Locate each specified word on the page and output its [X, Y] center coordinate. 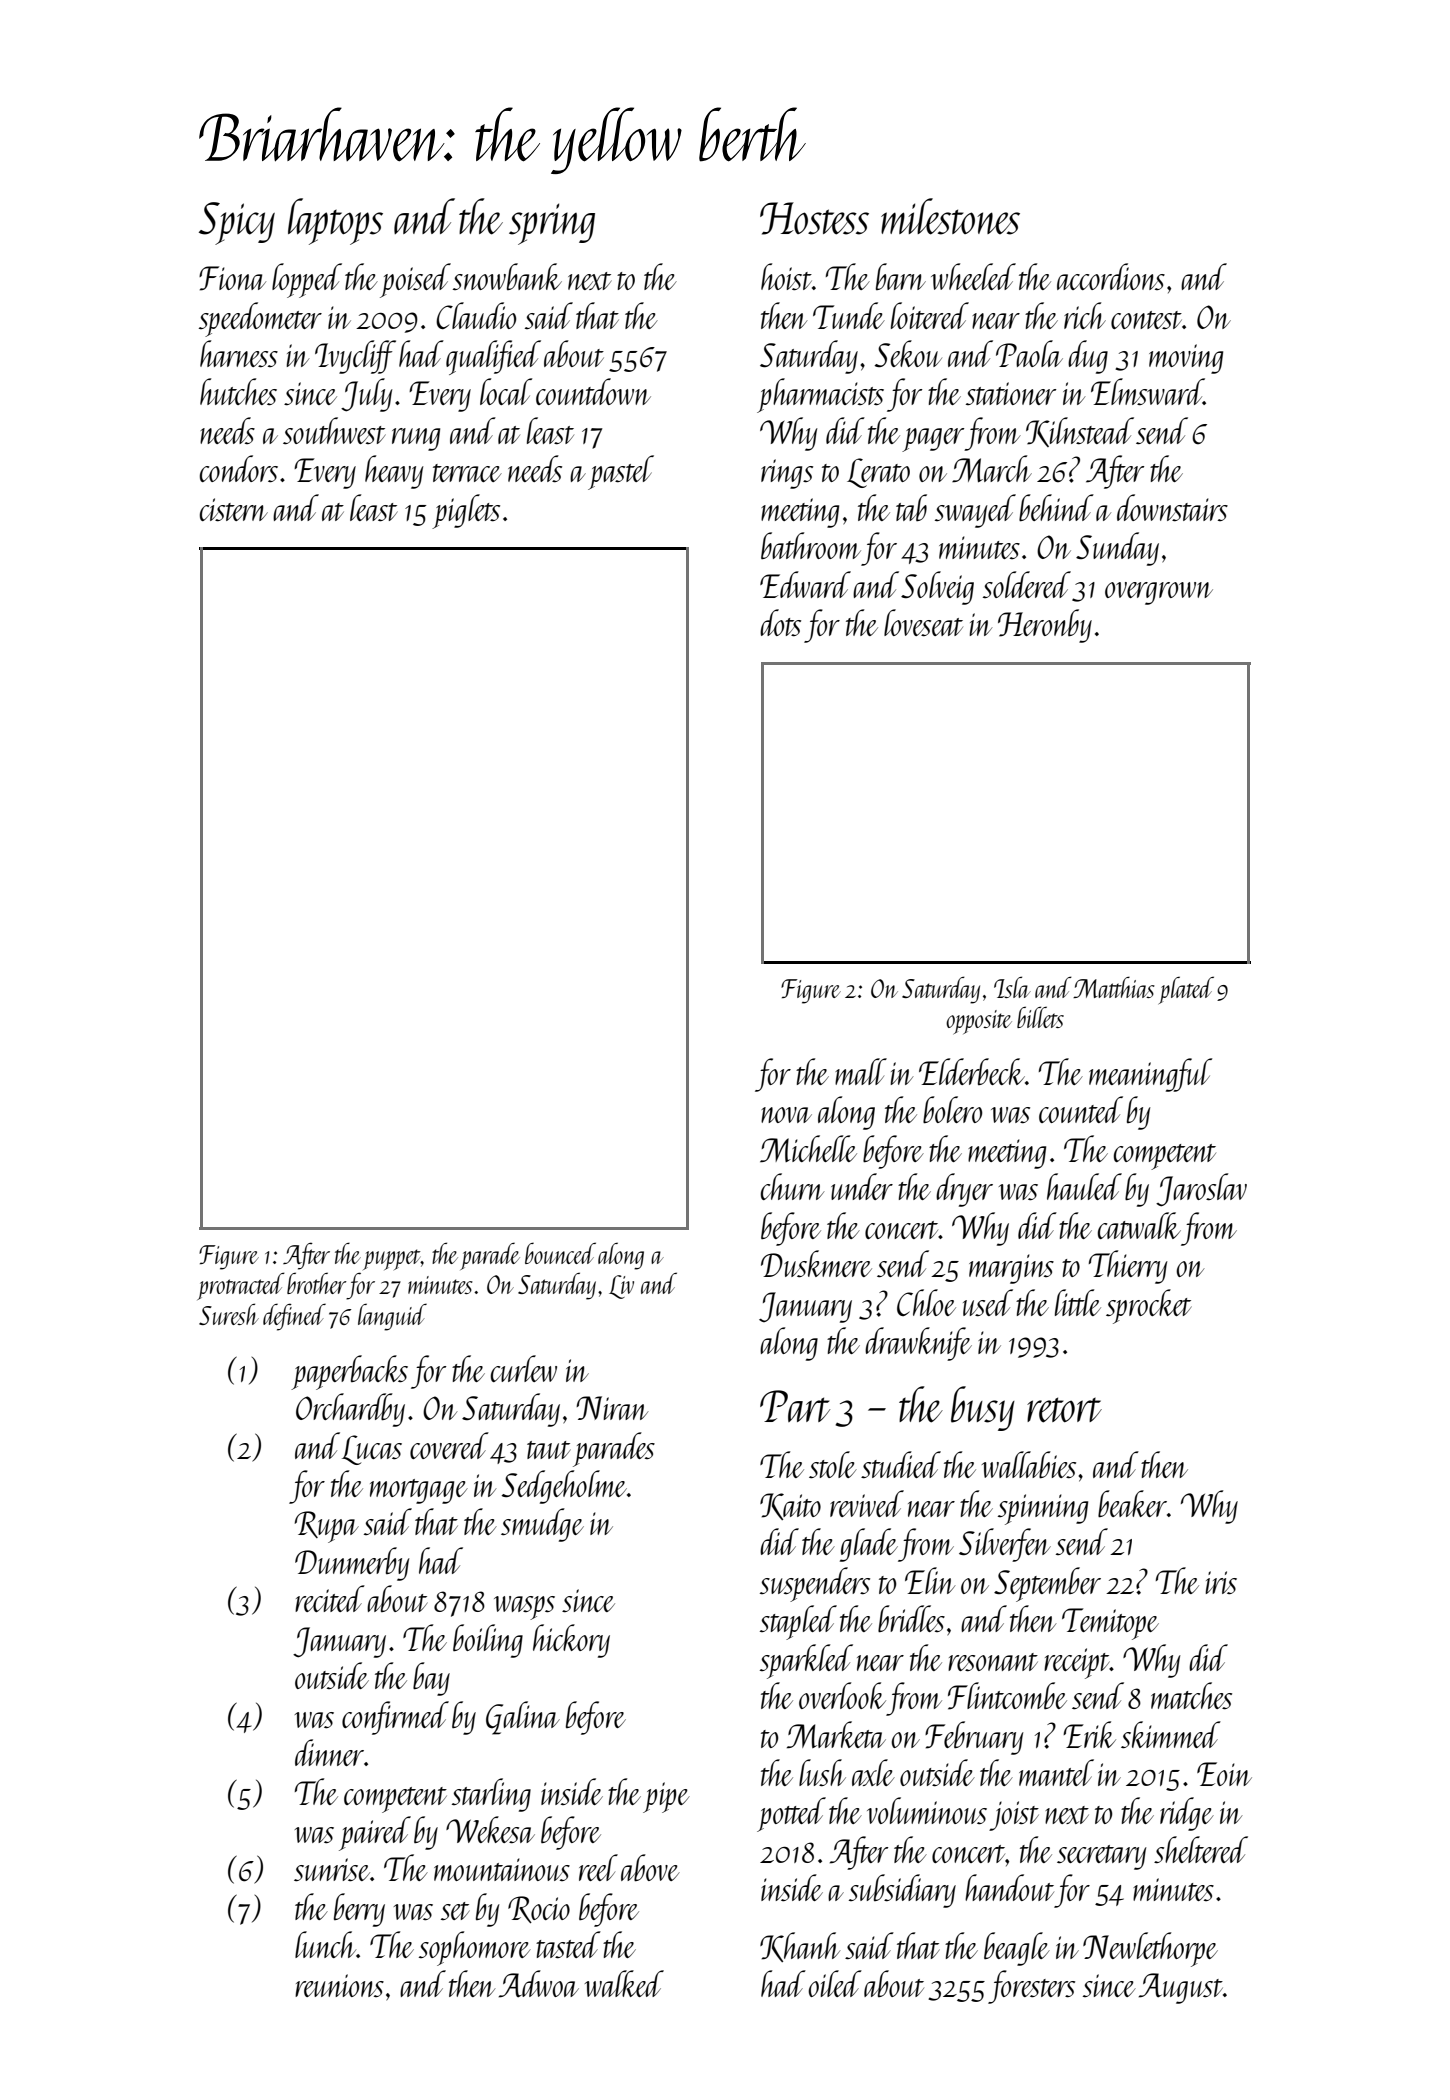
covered [449, 1445]
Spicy [237, 223]
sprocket [1149, 1306]
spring [552, 224]
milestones [950, 216]
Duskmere [816, 1263]
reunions [339, 1985]
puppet [392, 1259]
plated [1186, 990]
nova [786, 1115]
